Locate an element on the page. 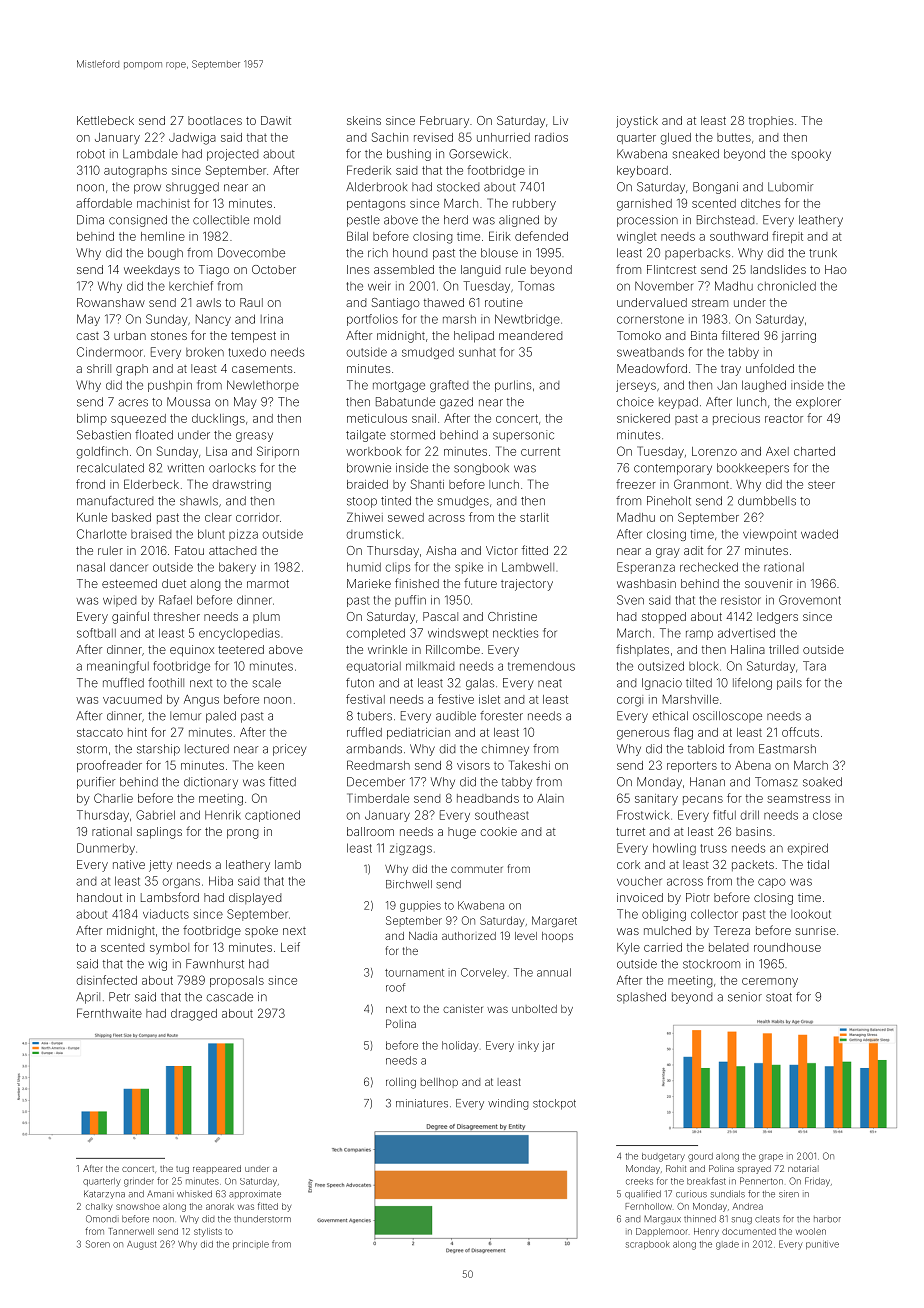  Hao is located at coordinates (836, 269).
